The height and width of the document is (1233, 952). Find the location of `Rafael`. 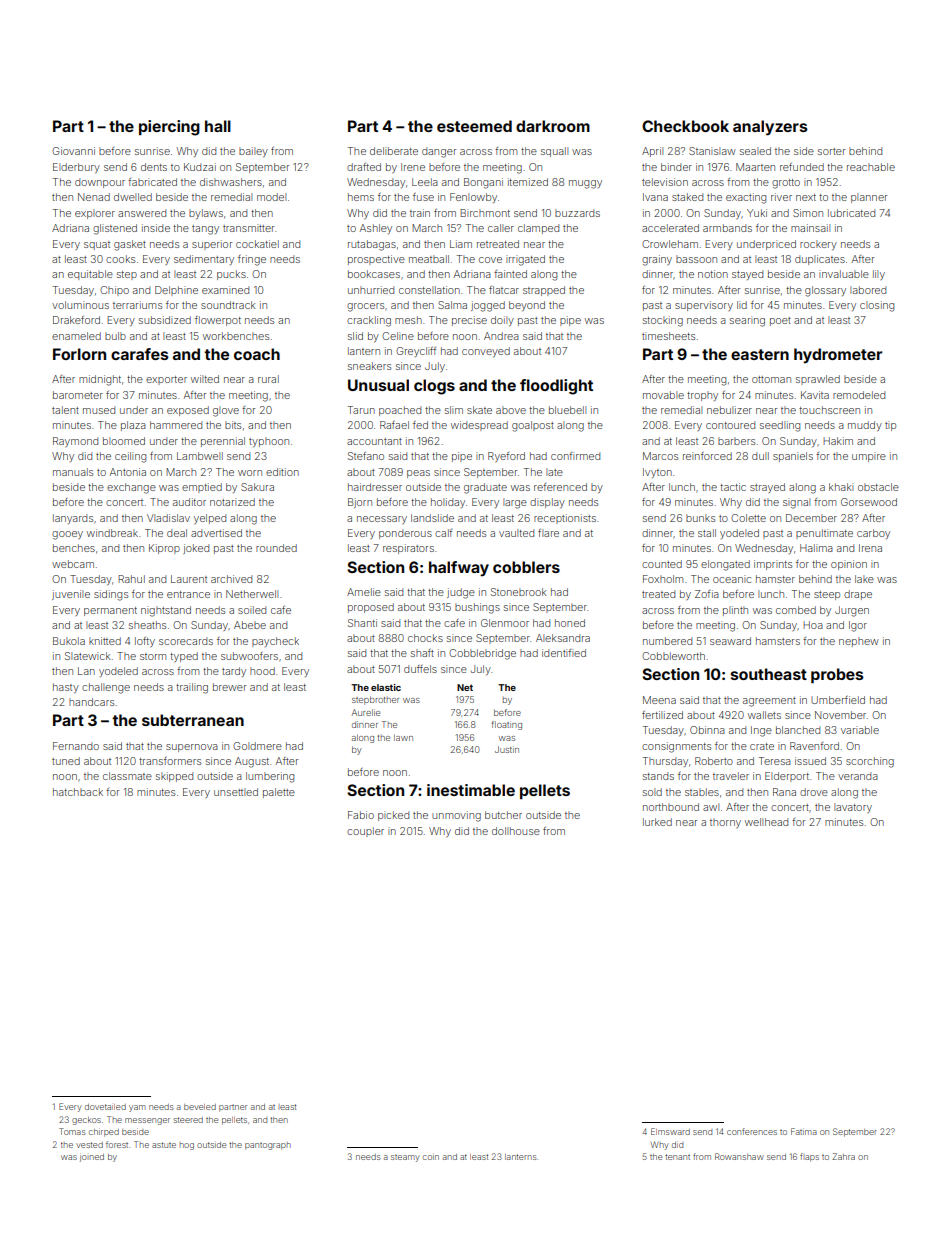

Rafael is located at coordinates (394, 425).
